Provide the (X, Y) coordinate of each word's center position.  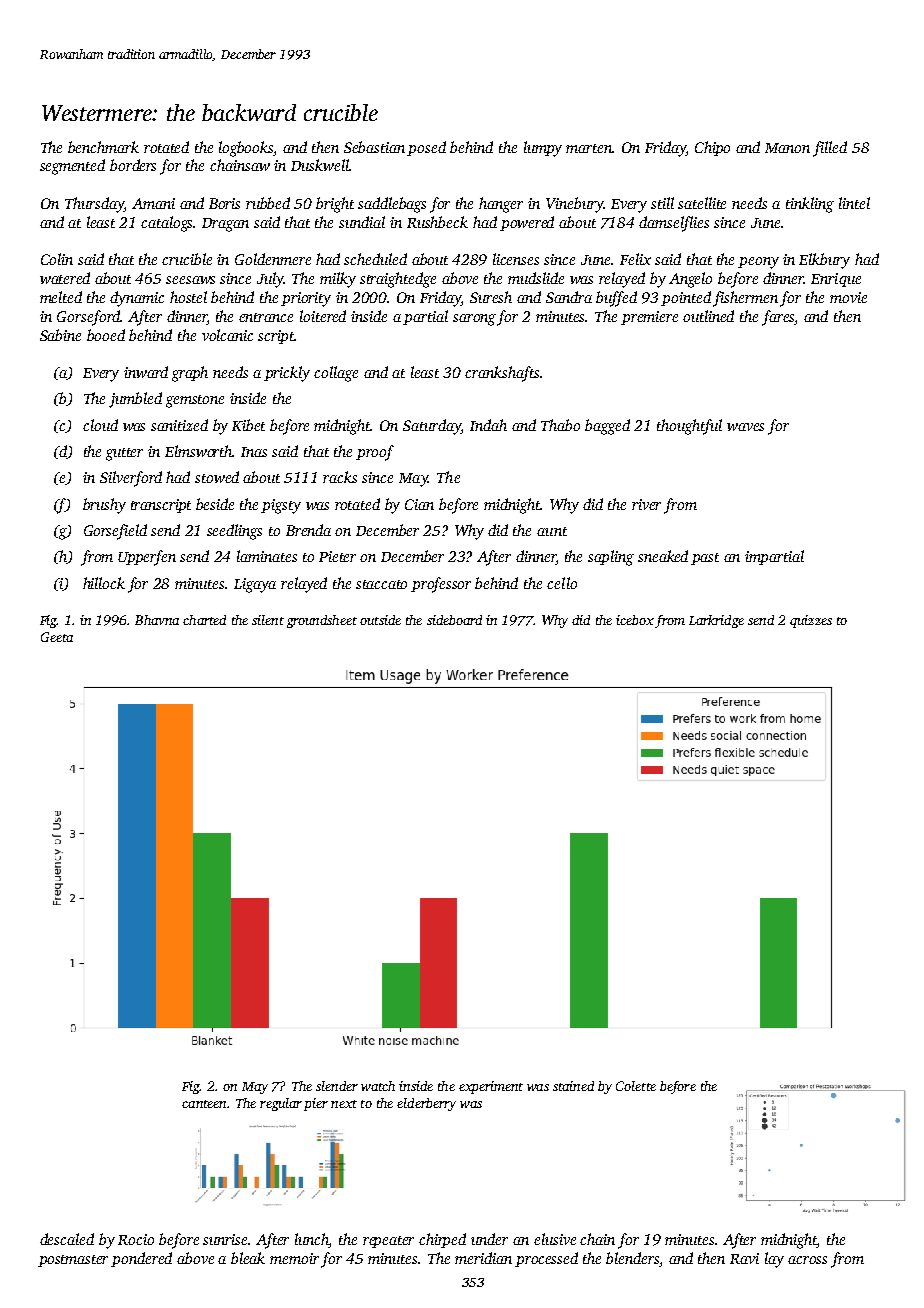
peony (758, 263)
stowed (217, 477)
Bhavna (157, 620)
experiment (491, 1087)
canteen (204, 1104)
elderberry (426, 1104)
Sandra (569, 297)
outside (380, 620)
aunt (552, 531)
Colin (57, 259)
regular (281, 1104)
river (646, 504)
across (807, 1260)
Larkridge (716, 621)
